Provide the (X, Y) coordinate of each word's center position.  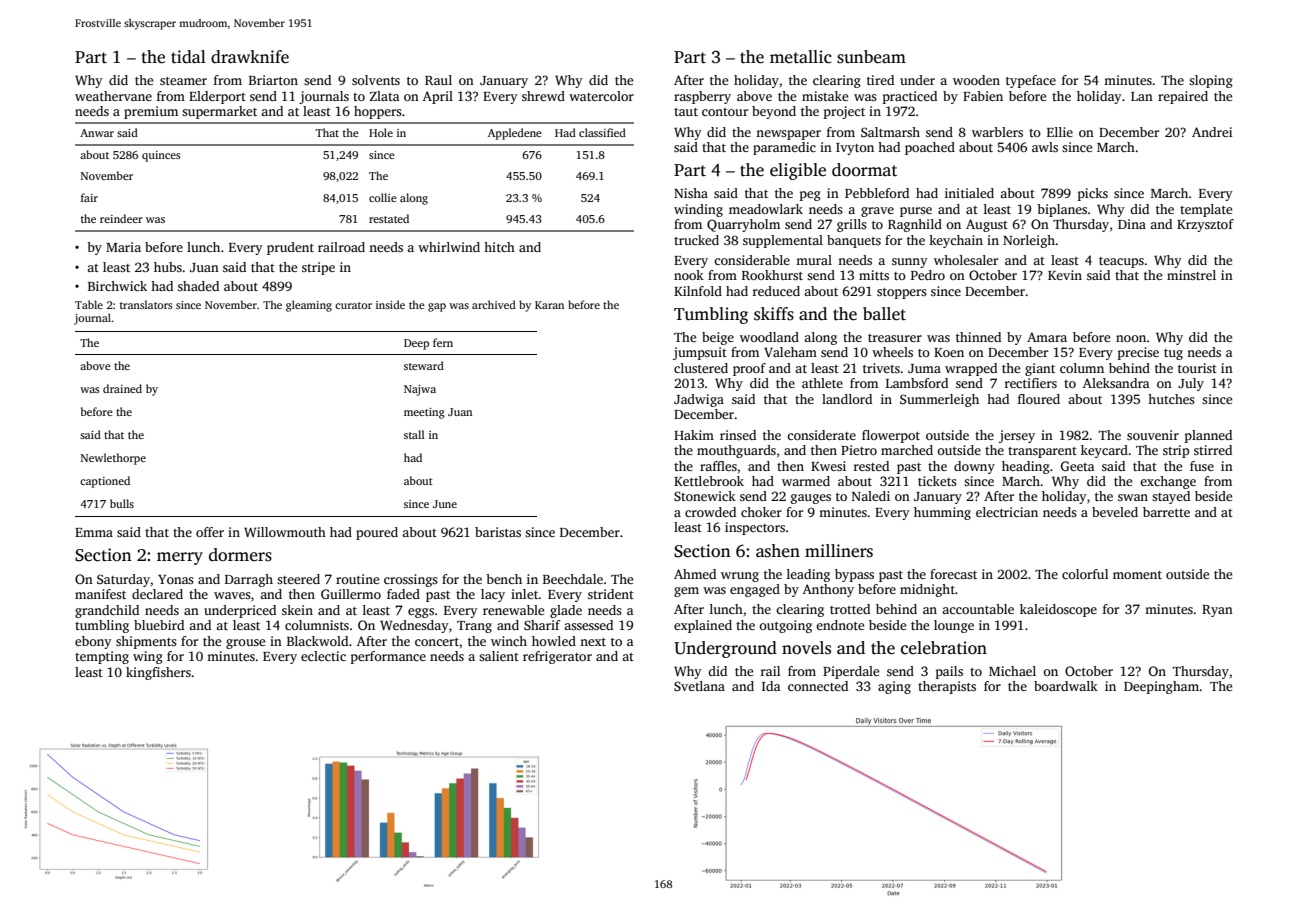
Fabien (983, 96)
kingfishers (158, 673)
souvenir (1153, 435)
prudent (290, 248)
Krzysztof (1205, 225)
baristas (498, 532)
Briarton (273, 80)
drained (122, 388)
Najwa (420, 390)
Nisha (691, 193)
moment (1137, 575)
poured (377, 533)
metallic (800, 57)
